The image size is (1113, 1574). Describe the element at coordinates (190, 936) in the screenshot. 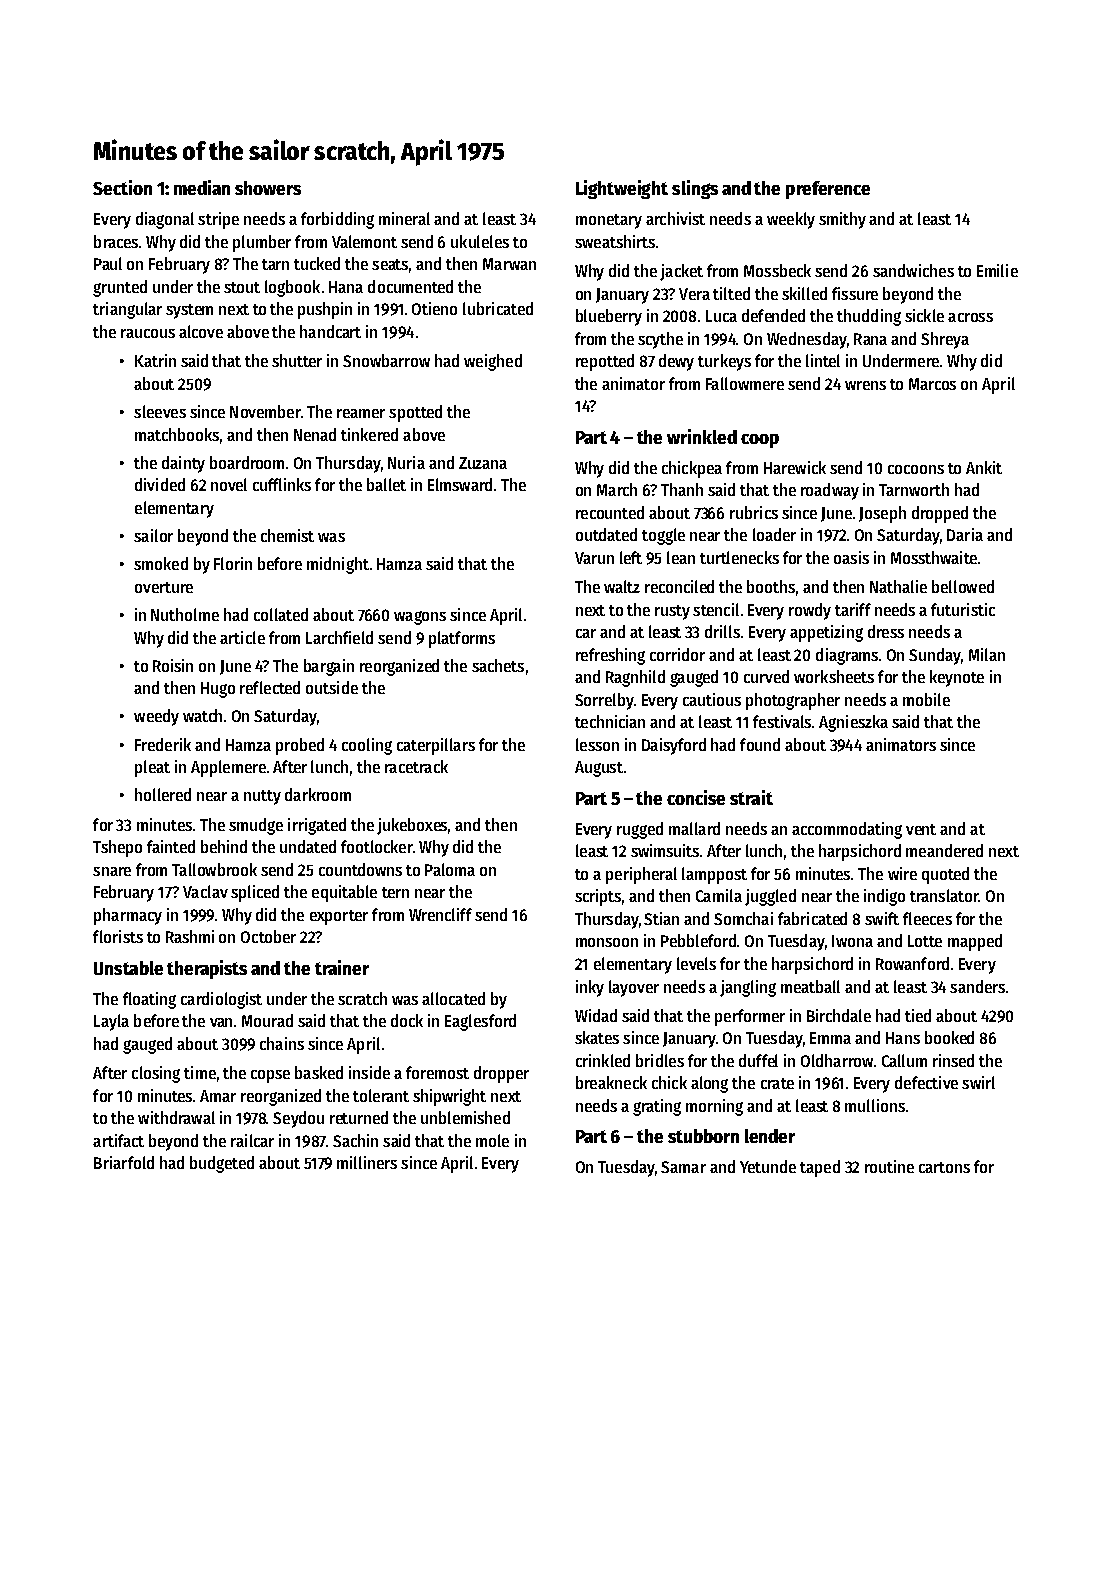

I see `Rashmi` at that location.
